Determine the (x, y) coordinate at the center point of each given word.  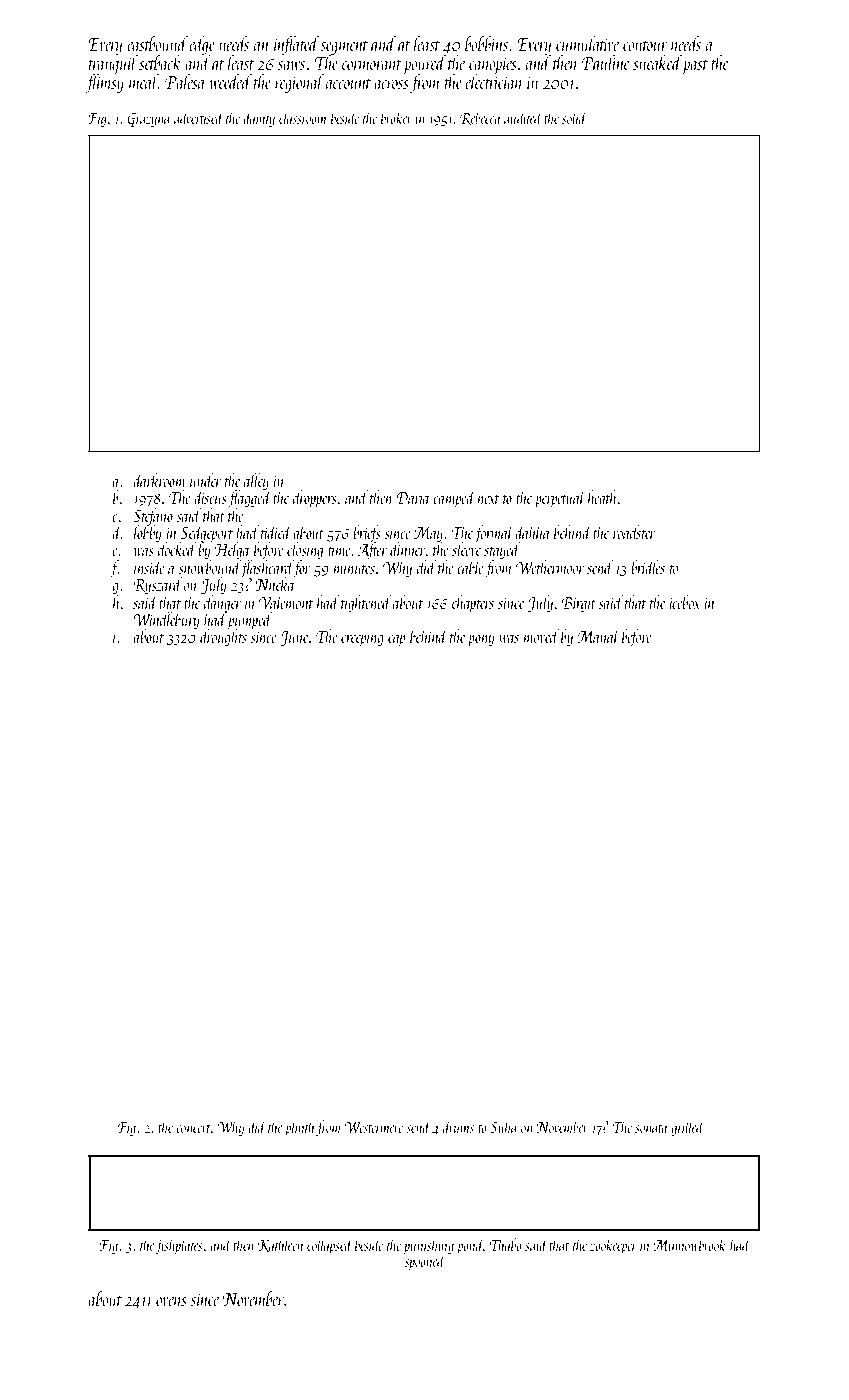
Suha (503, 1126)
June (294, 638)
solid (575, 117)
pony (481, 641)
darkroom (159, 480)
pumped (250, 621)
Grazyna (149, 120)
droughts (223, 638)
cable (470, 567)
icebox (685, 602)
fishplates (179, 1246)
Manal (598, 636)
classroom (303, 117)
